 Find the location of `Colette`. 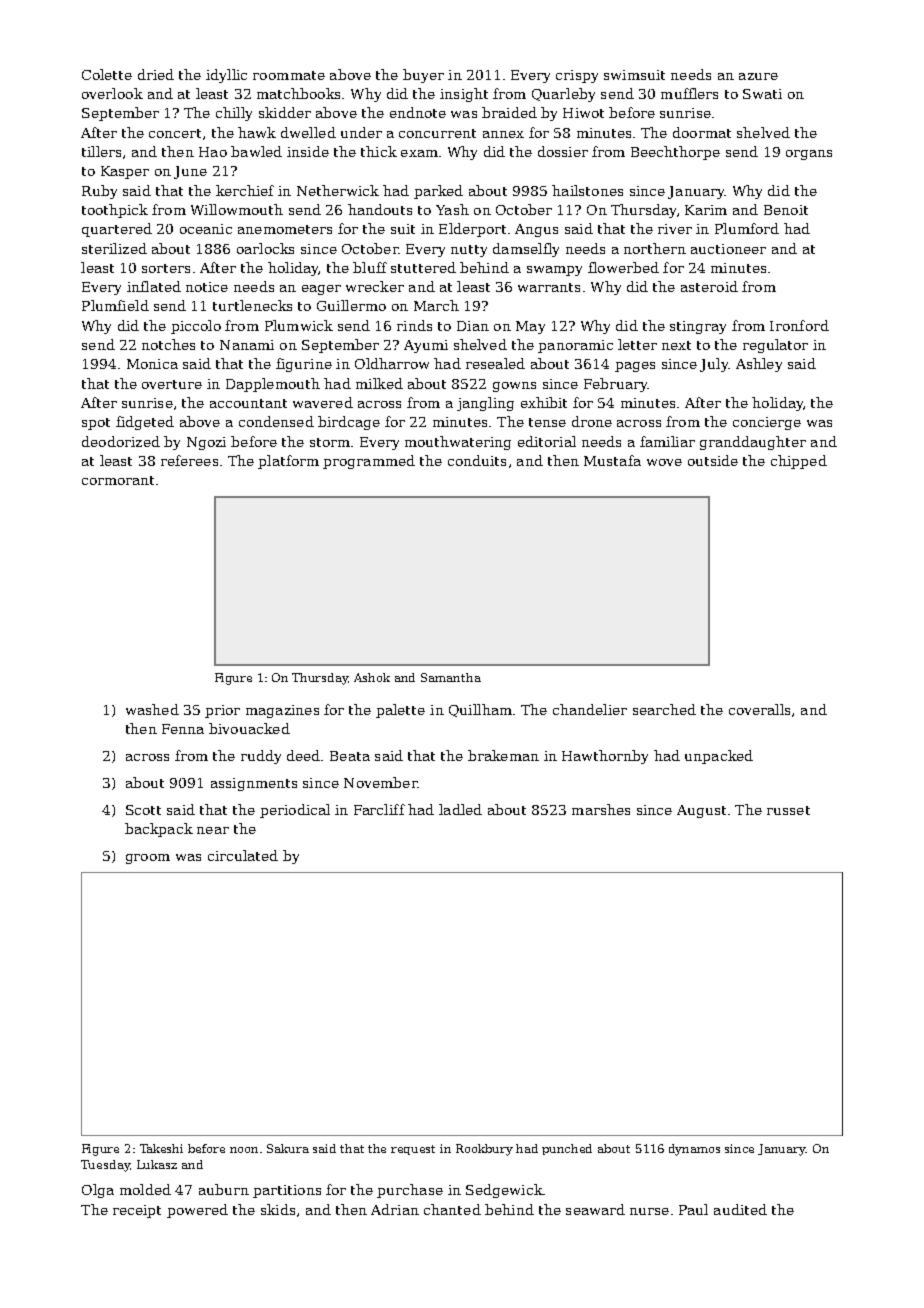

Colette is located at coordinates (107, 74).
